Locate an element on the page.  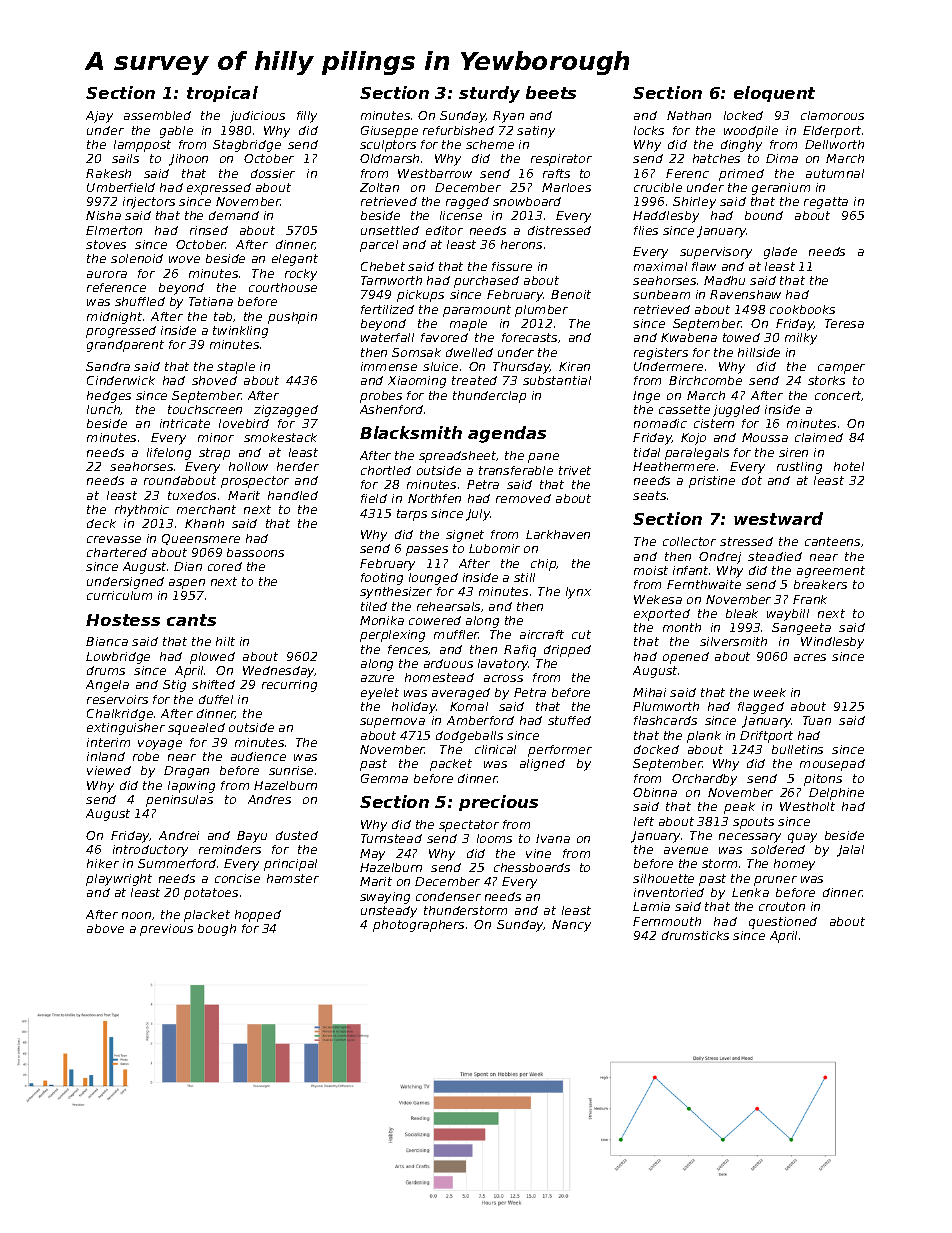
tropical is located at coordinates (222, 94).
